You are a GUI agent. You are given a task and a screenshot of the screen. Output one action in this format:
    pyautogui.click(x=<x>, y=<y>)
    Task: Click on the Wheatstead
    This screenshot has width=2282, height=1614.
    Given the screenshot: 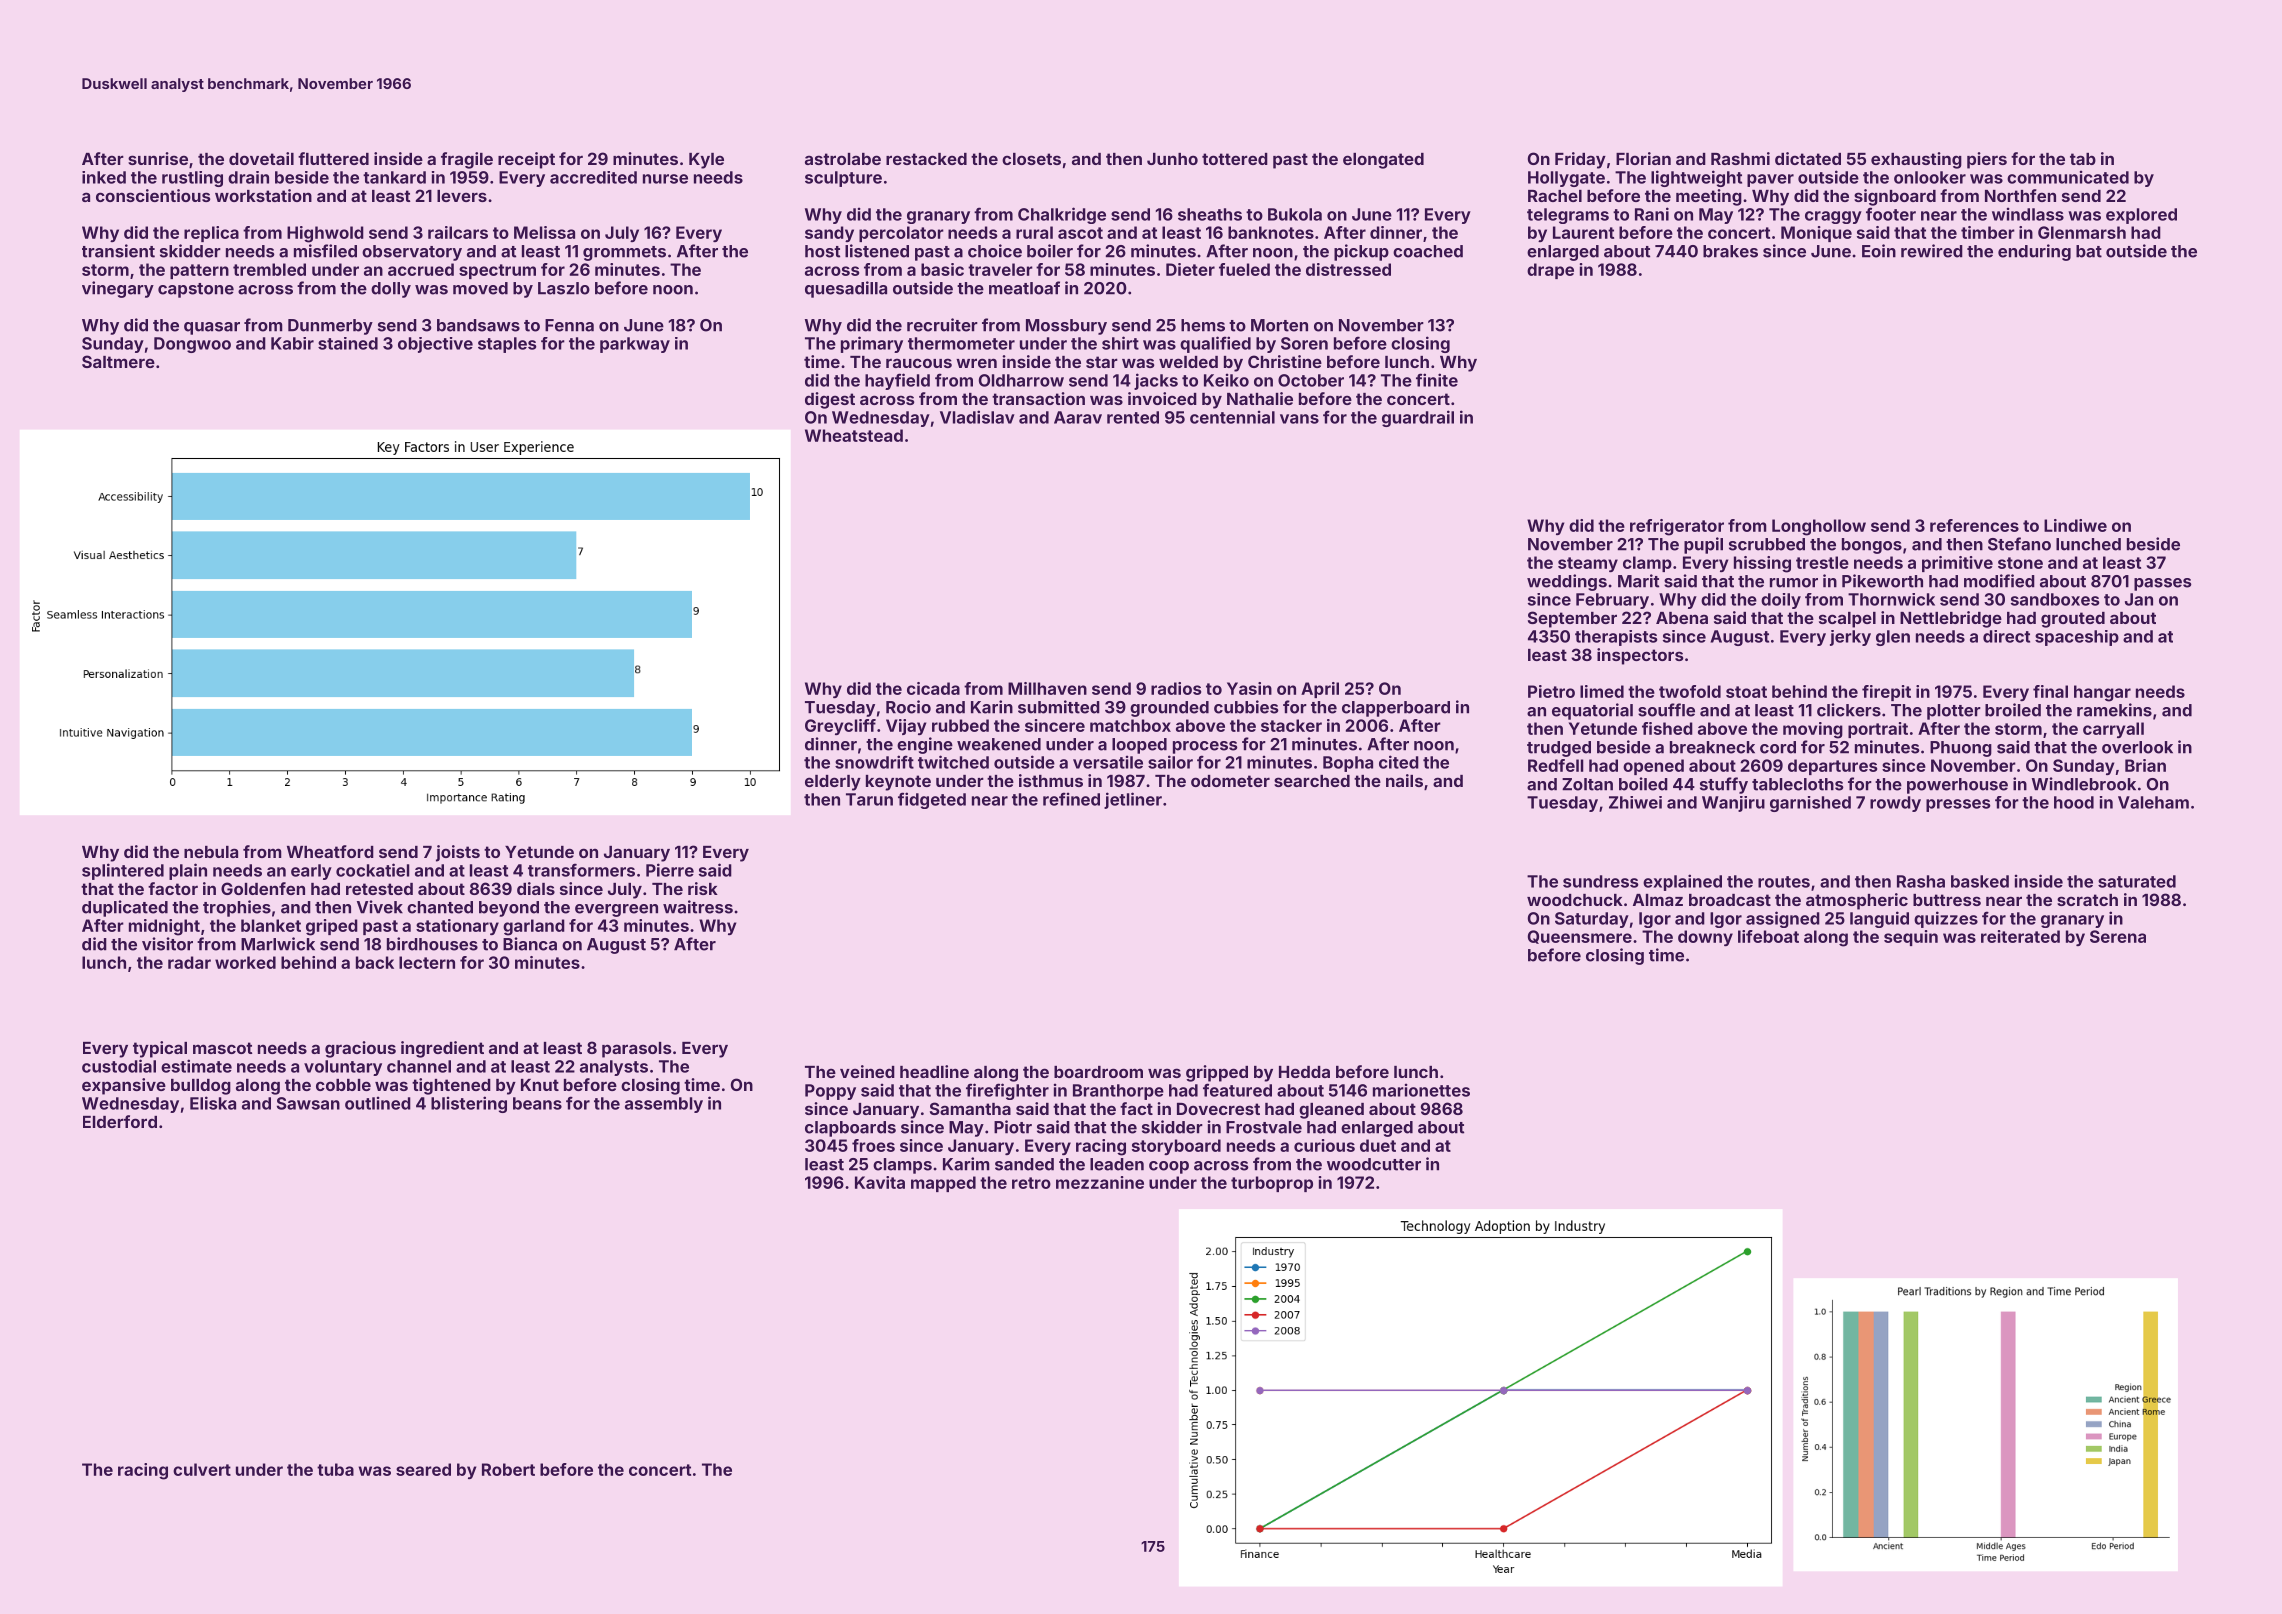 What is the action you would take?
    pyautogui.click(x=854, y=435)
